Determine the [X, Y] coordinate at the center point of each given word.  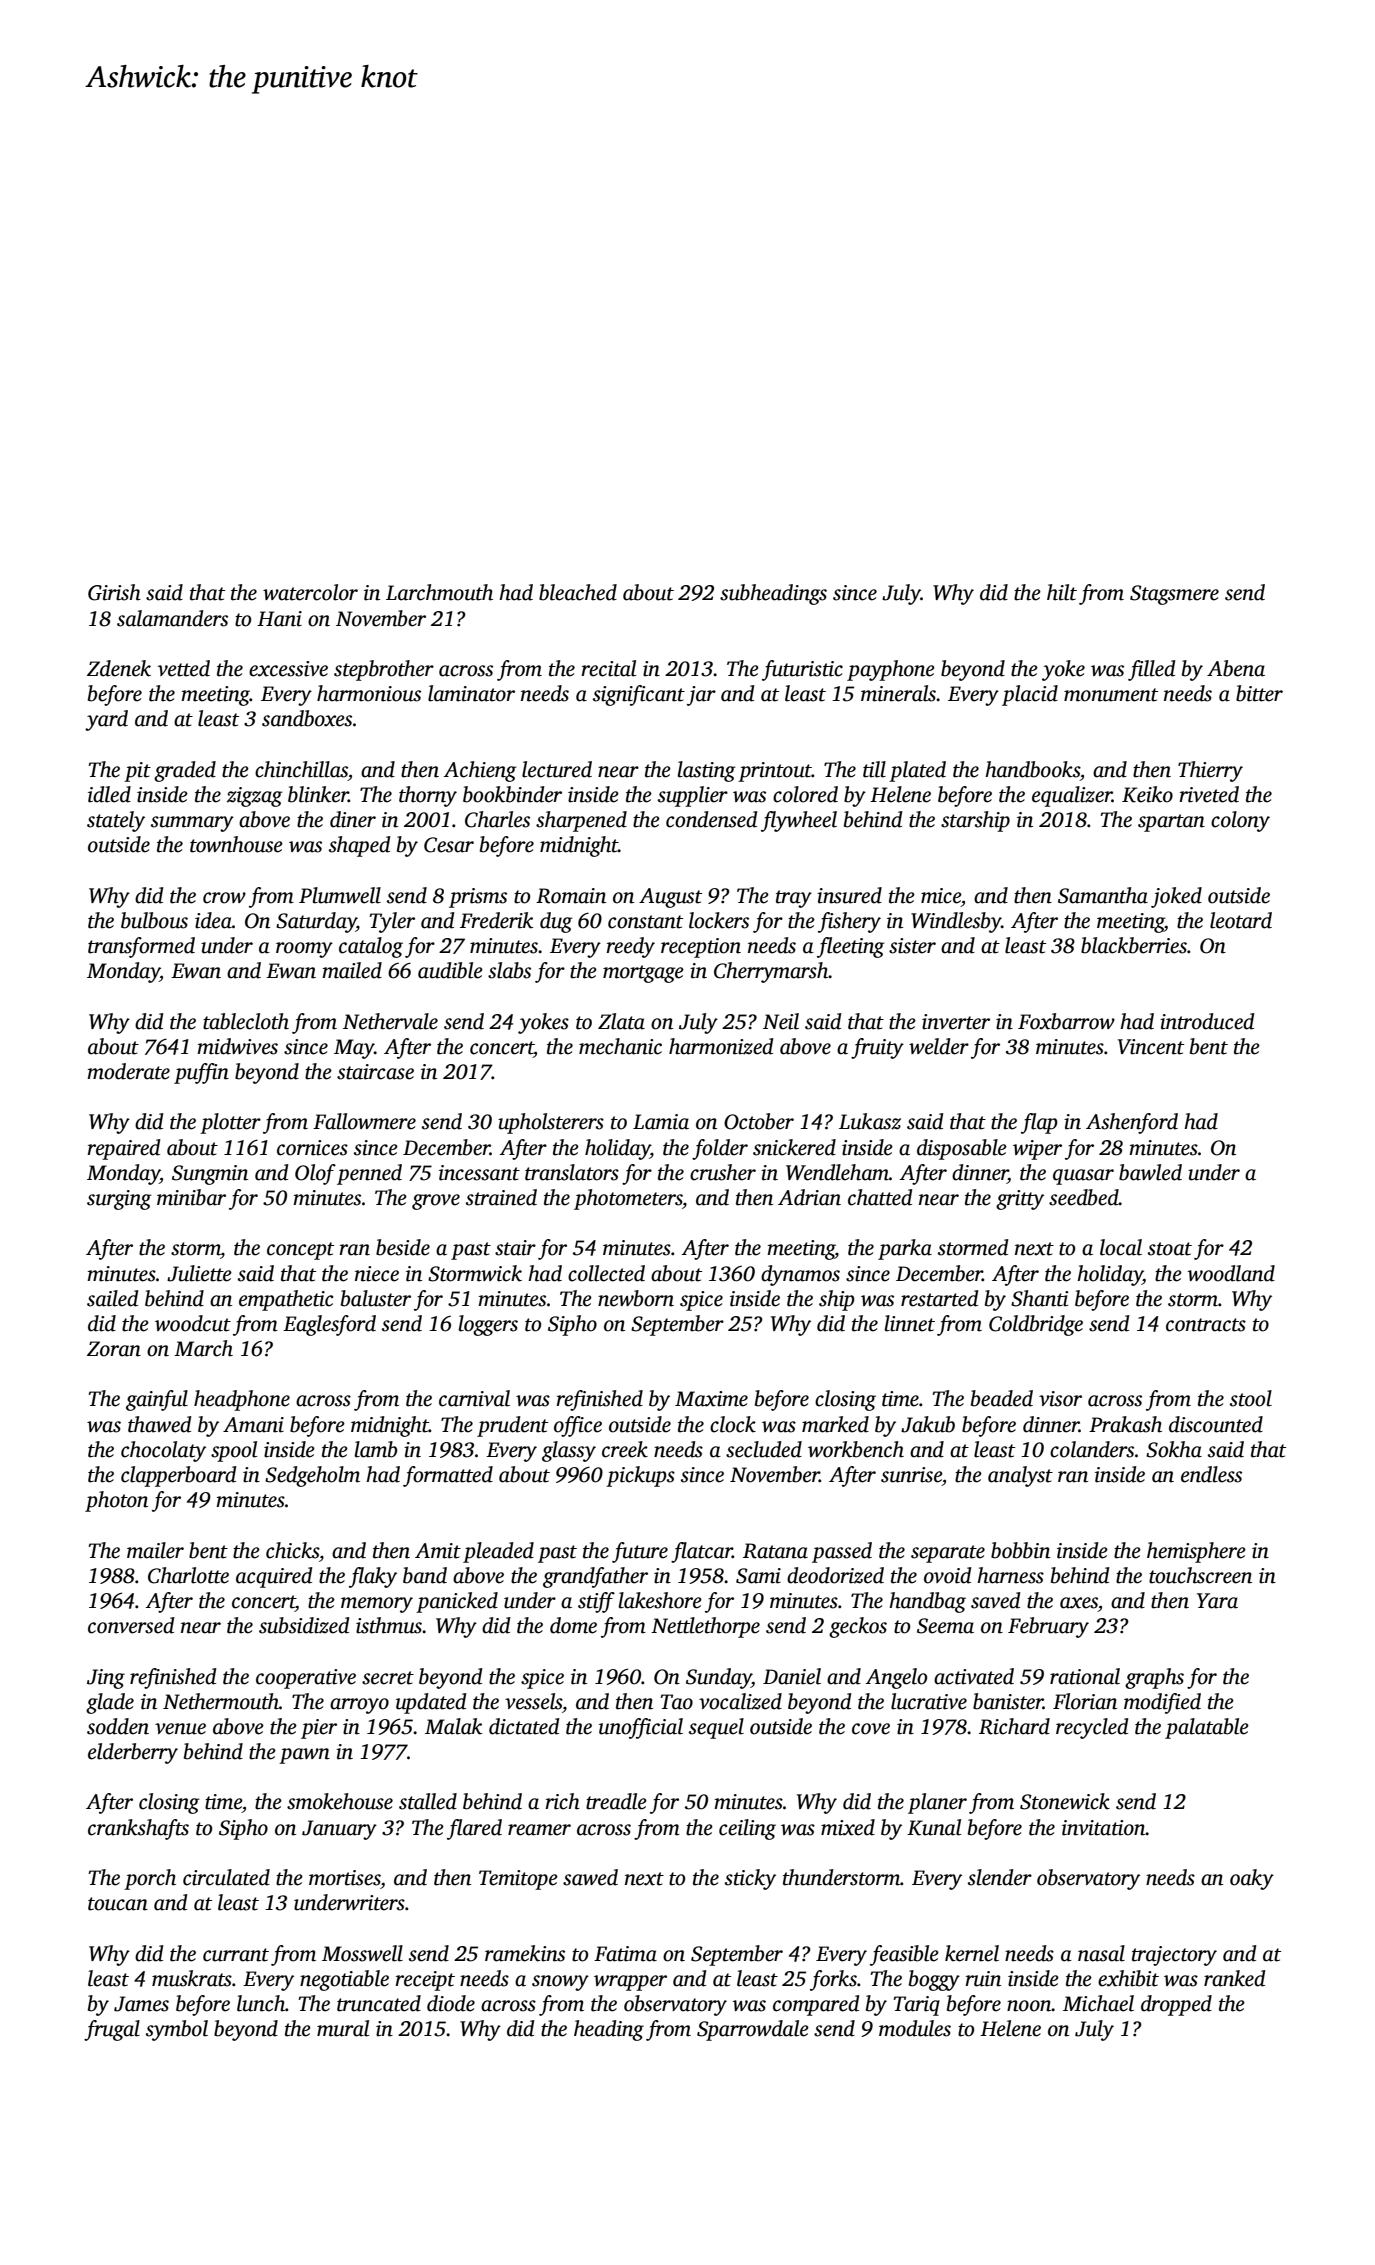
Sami [758, 1576]
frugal [112, 2030]
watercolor [310, 592]
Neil [781, 1021]
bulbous [154, 920]
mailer [155, 1550]
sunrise [911, 1475]
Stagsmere [1174, 595]
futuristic [802, 670]
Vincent [1151, 1047]
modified [1162, 1703]
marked [835, 1424]
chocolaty [163, 1451]
